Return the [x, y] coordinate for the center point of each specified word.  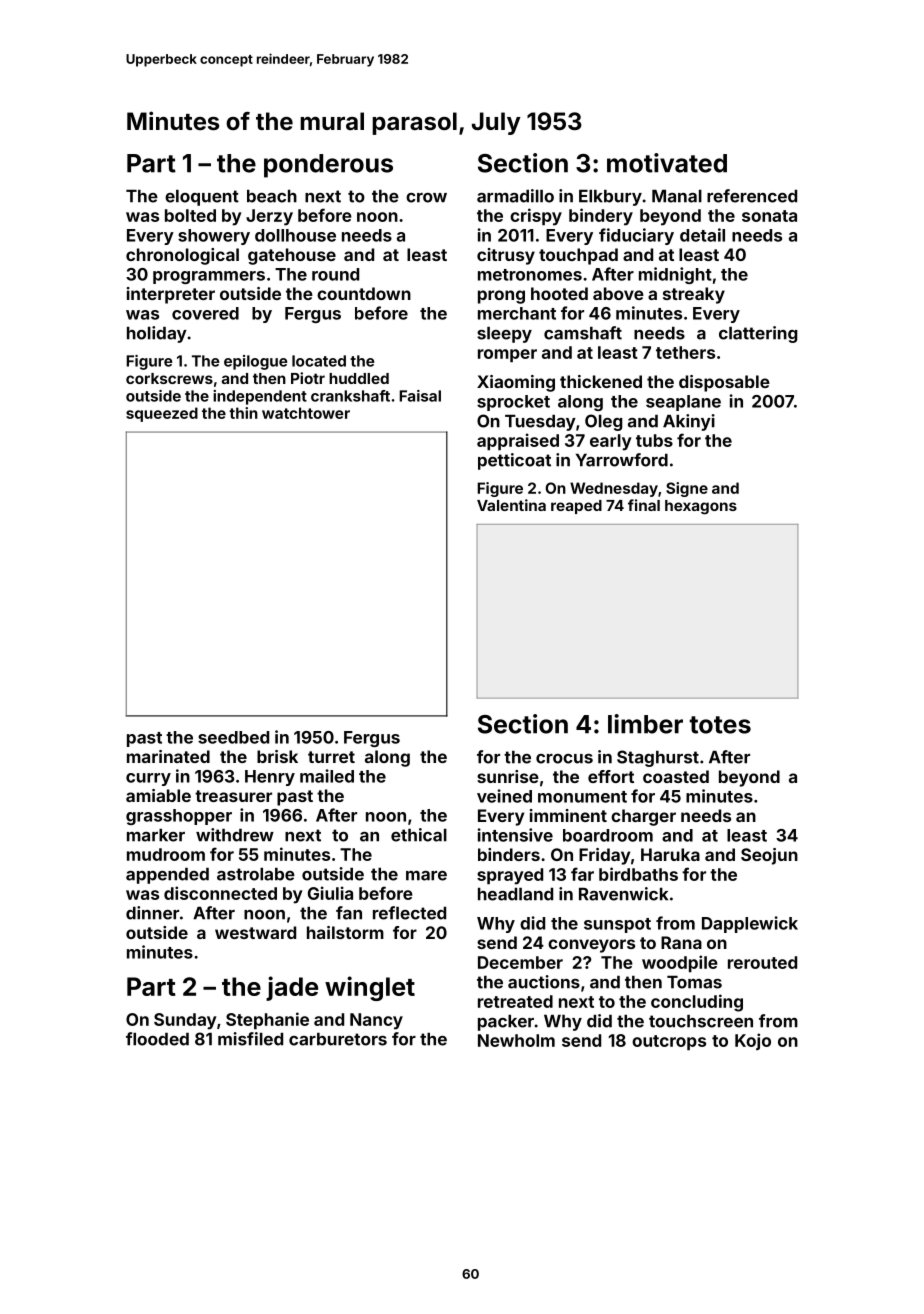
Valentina [511, 505]
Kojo [753, 1041]
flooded [157, 1039]
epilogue [255, 362]
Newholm [516, 1040]
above [618, 293]
